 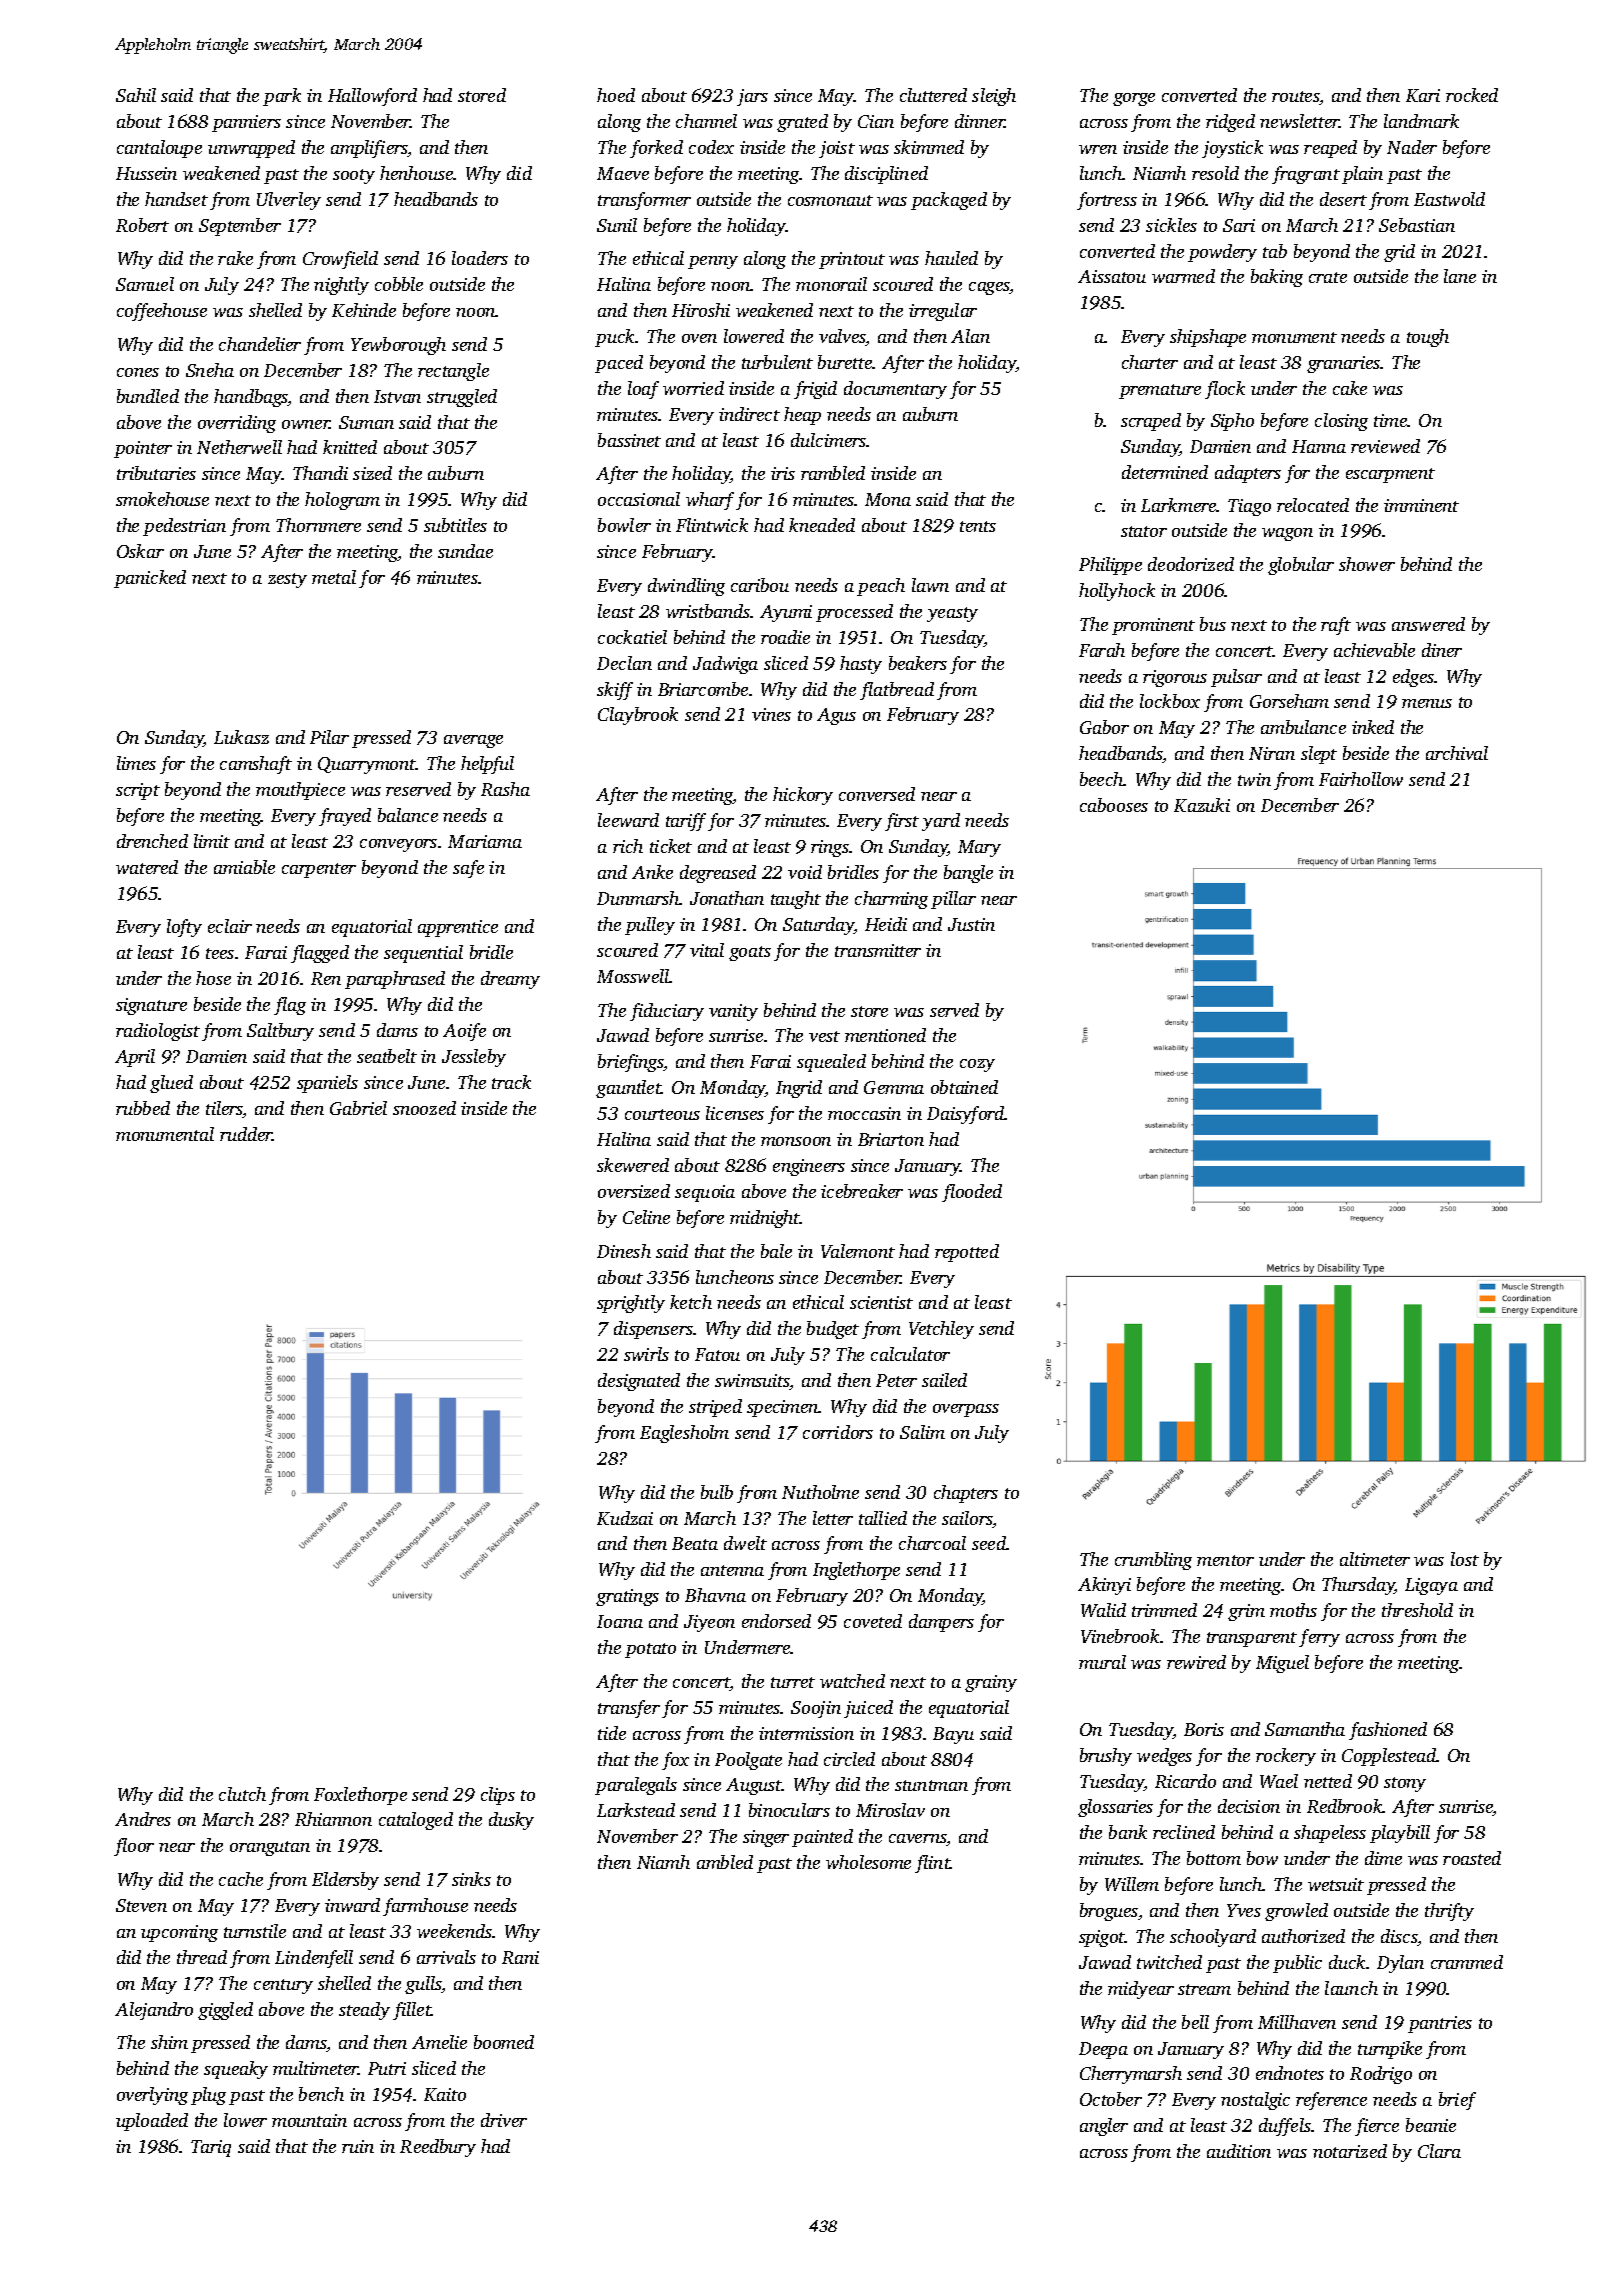 I want to click on lost, so click(x=1465, y=1559).
